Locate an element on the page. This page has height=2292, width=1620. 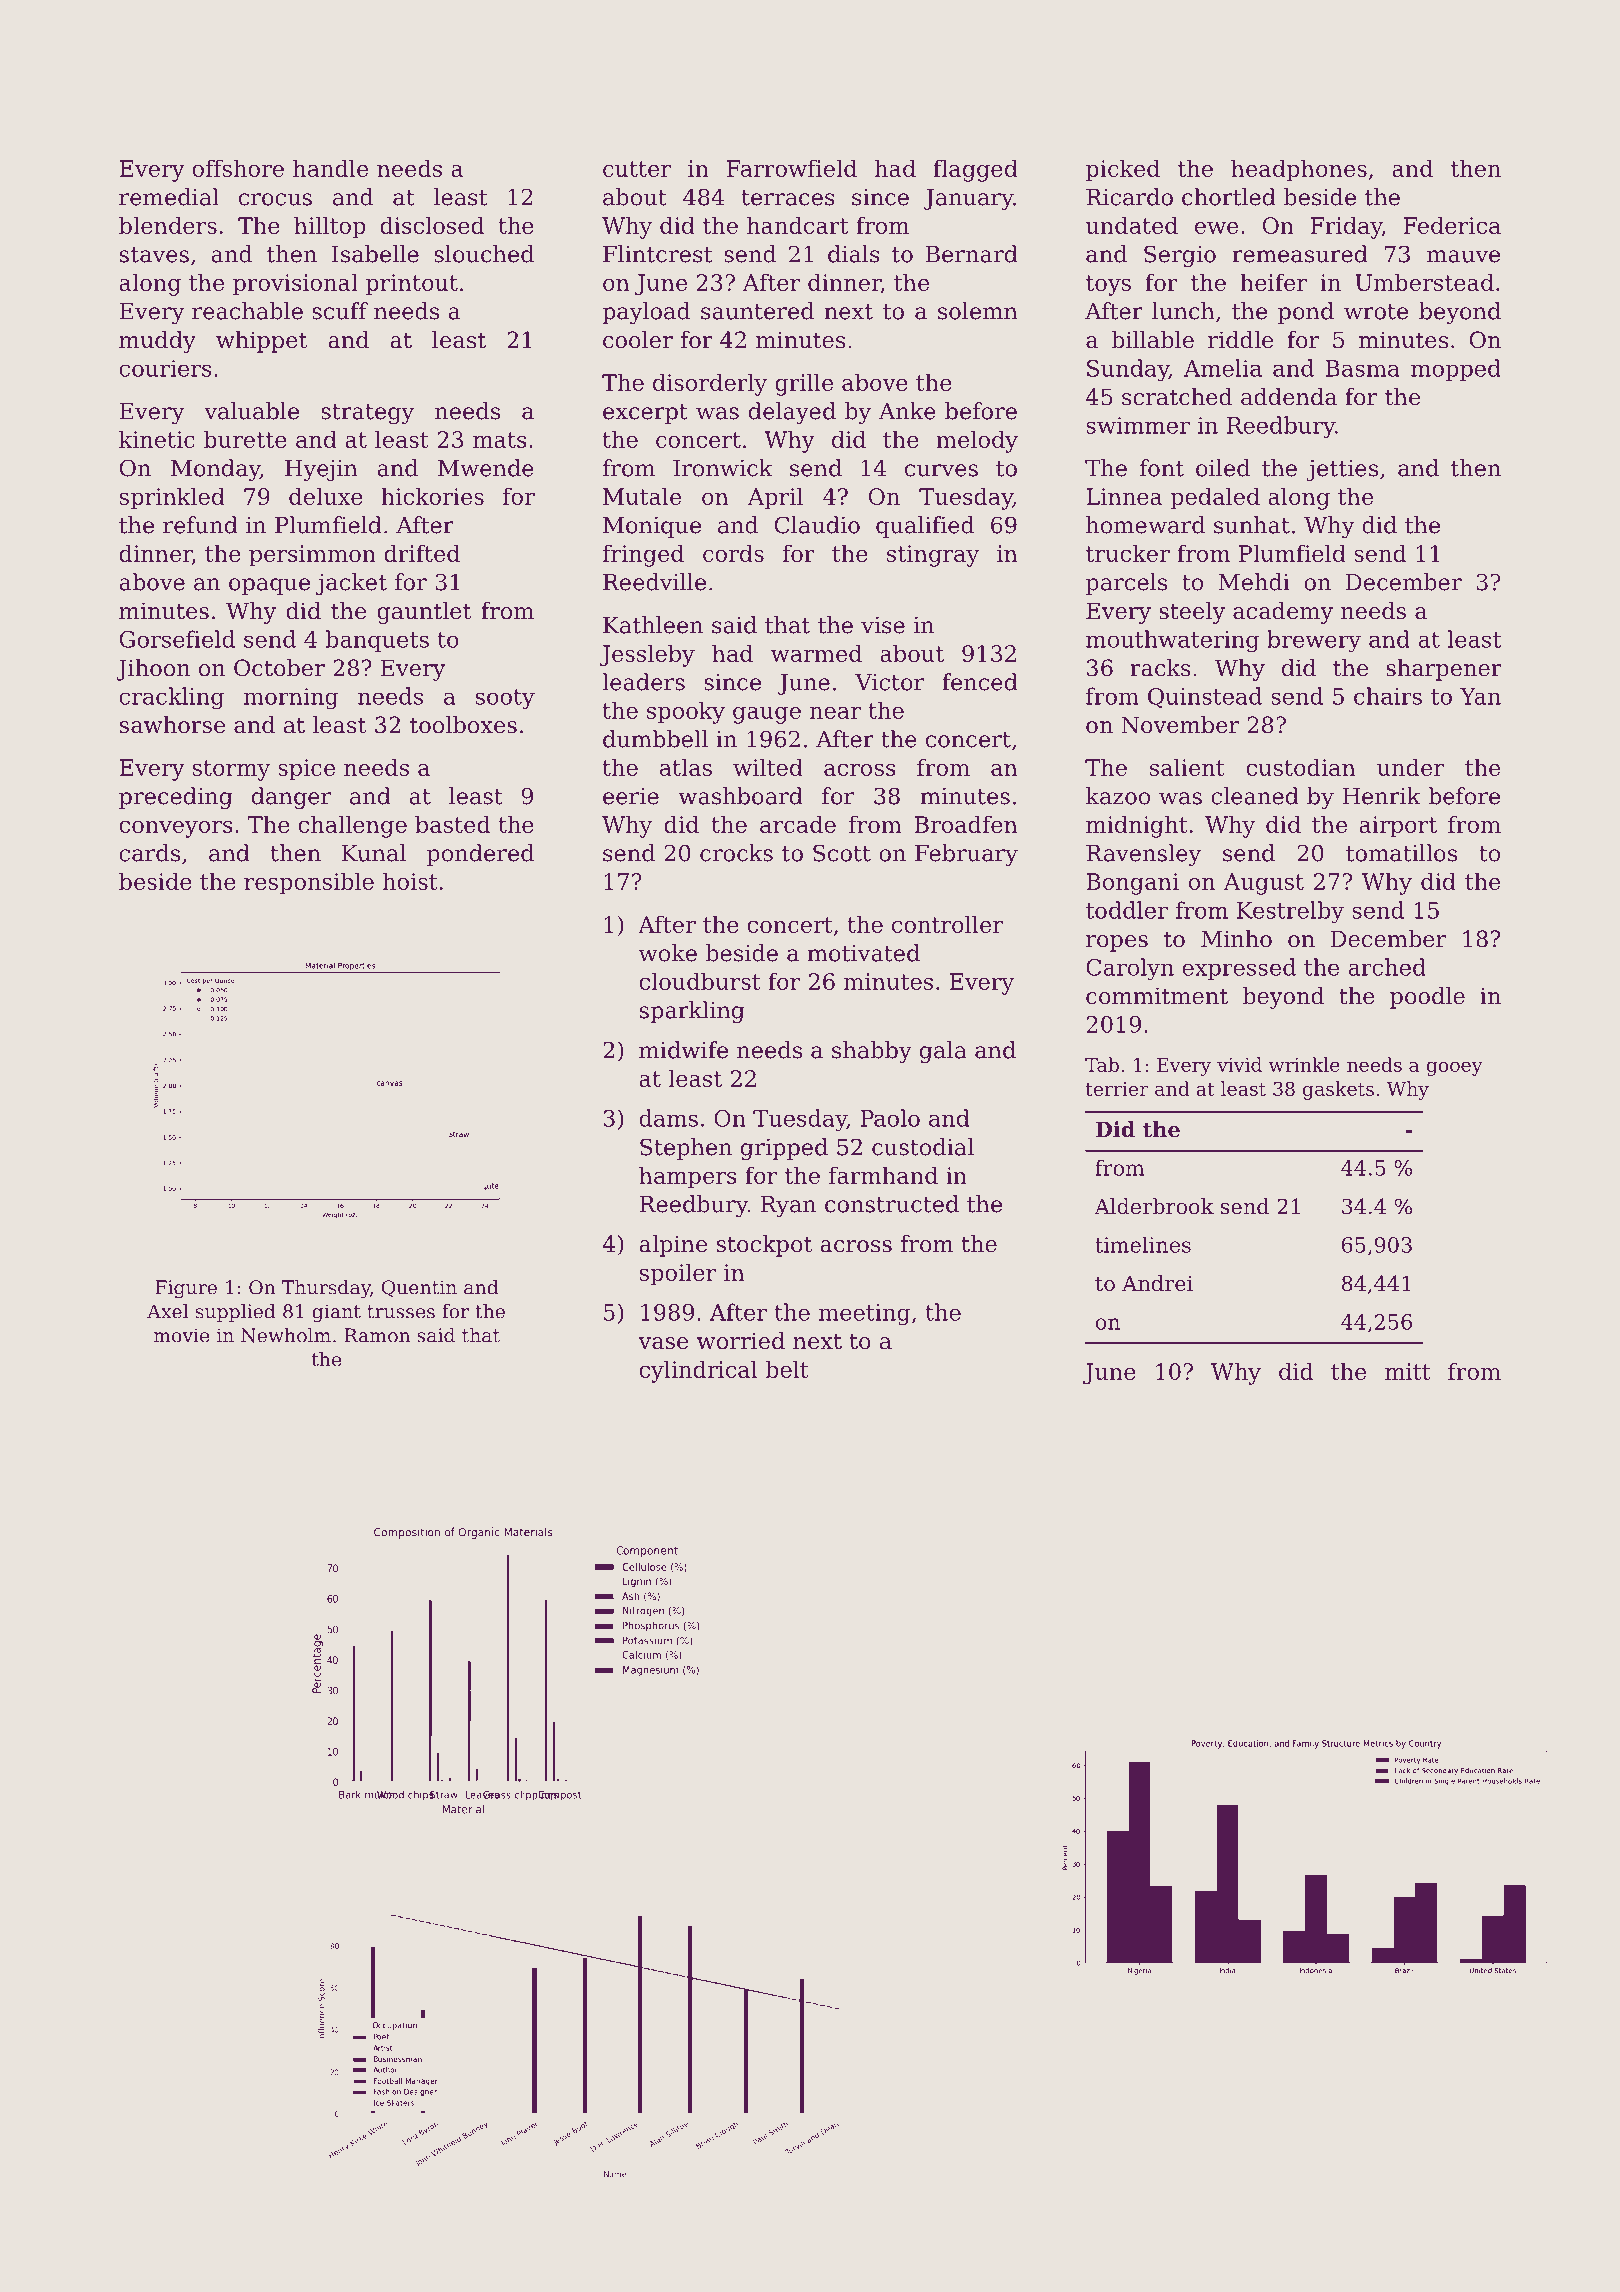
sharpener is located at coordinates (1444, 670).
